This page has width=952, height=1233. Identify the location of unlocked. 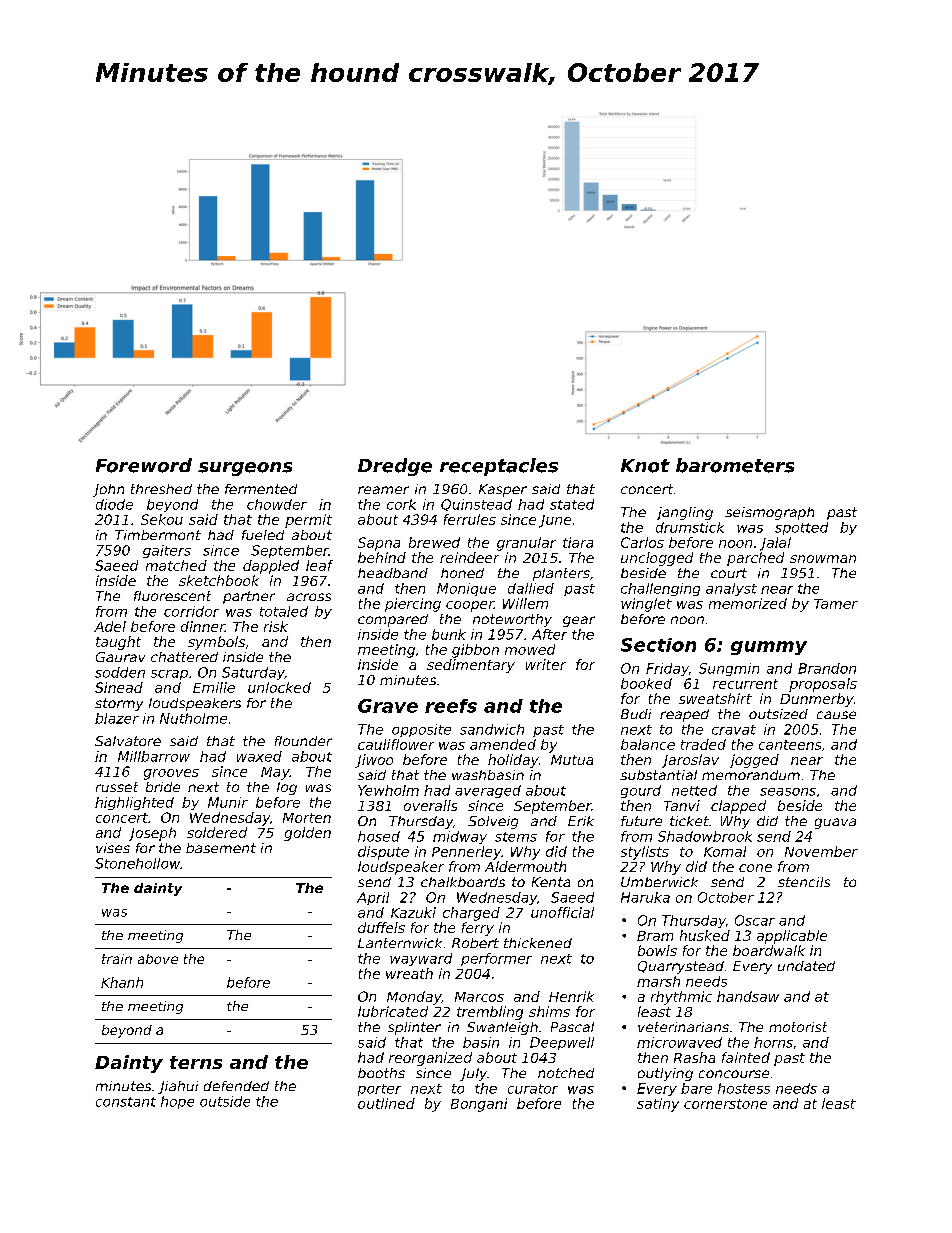
(279, 687).
